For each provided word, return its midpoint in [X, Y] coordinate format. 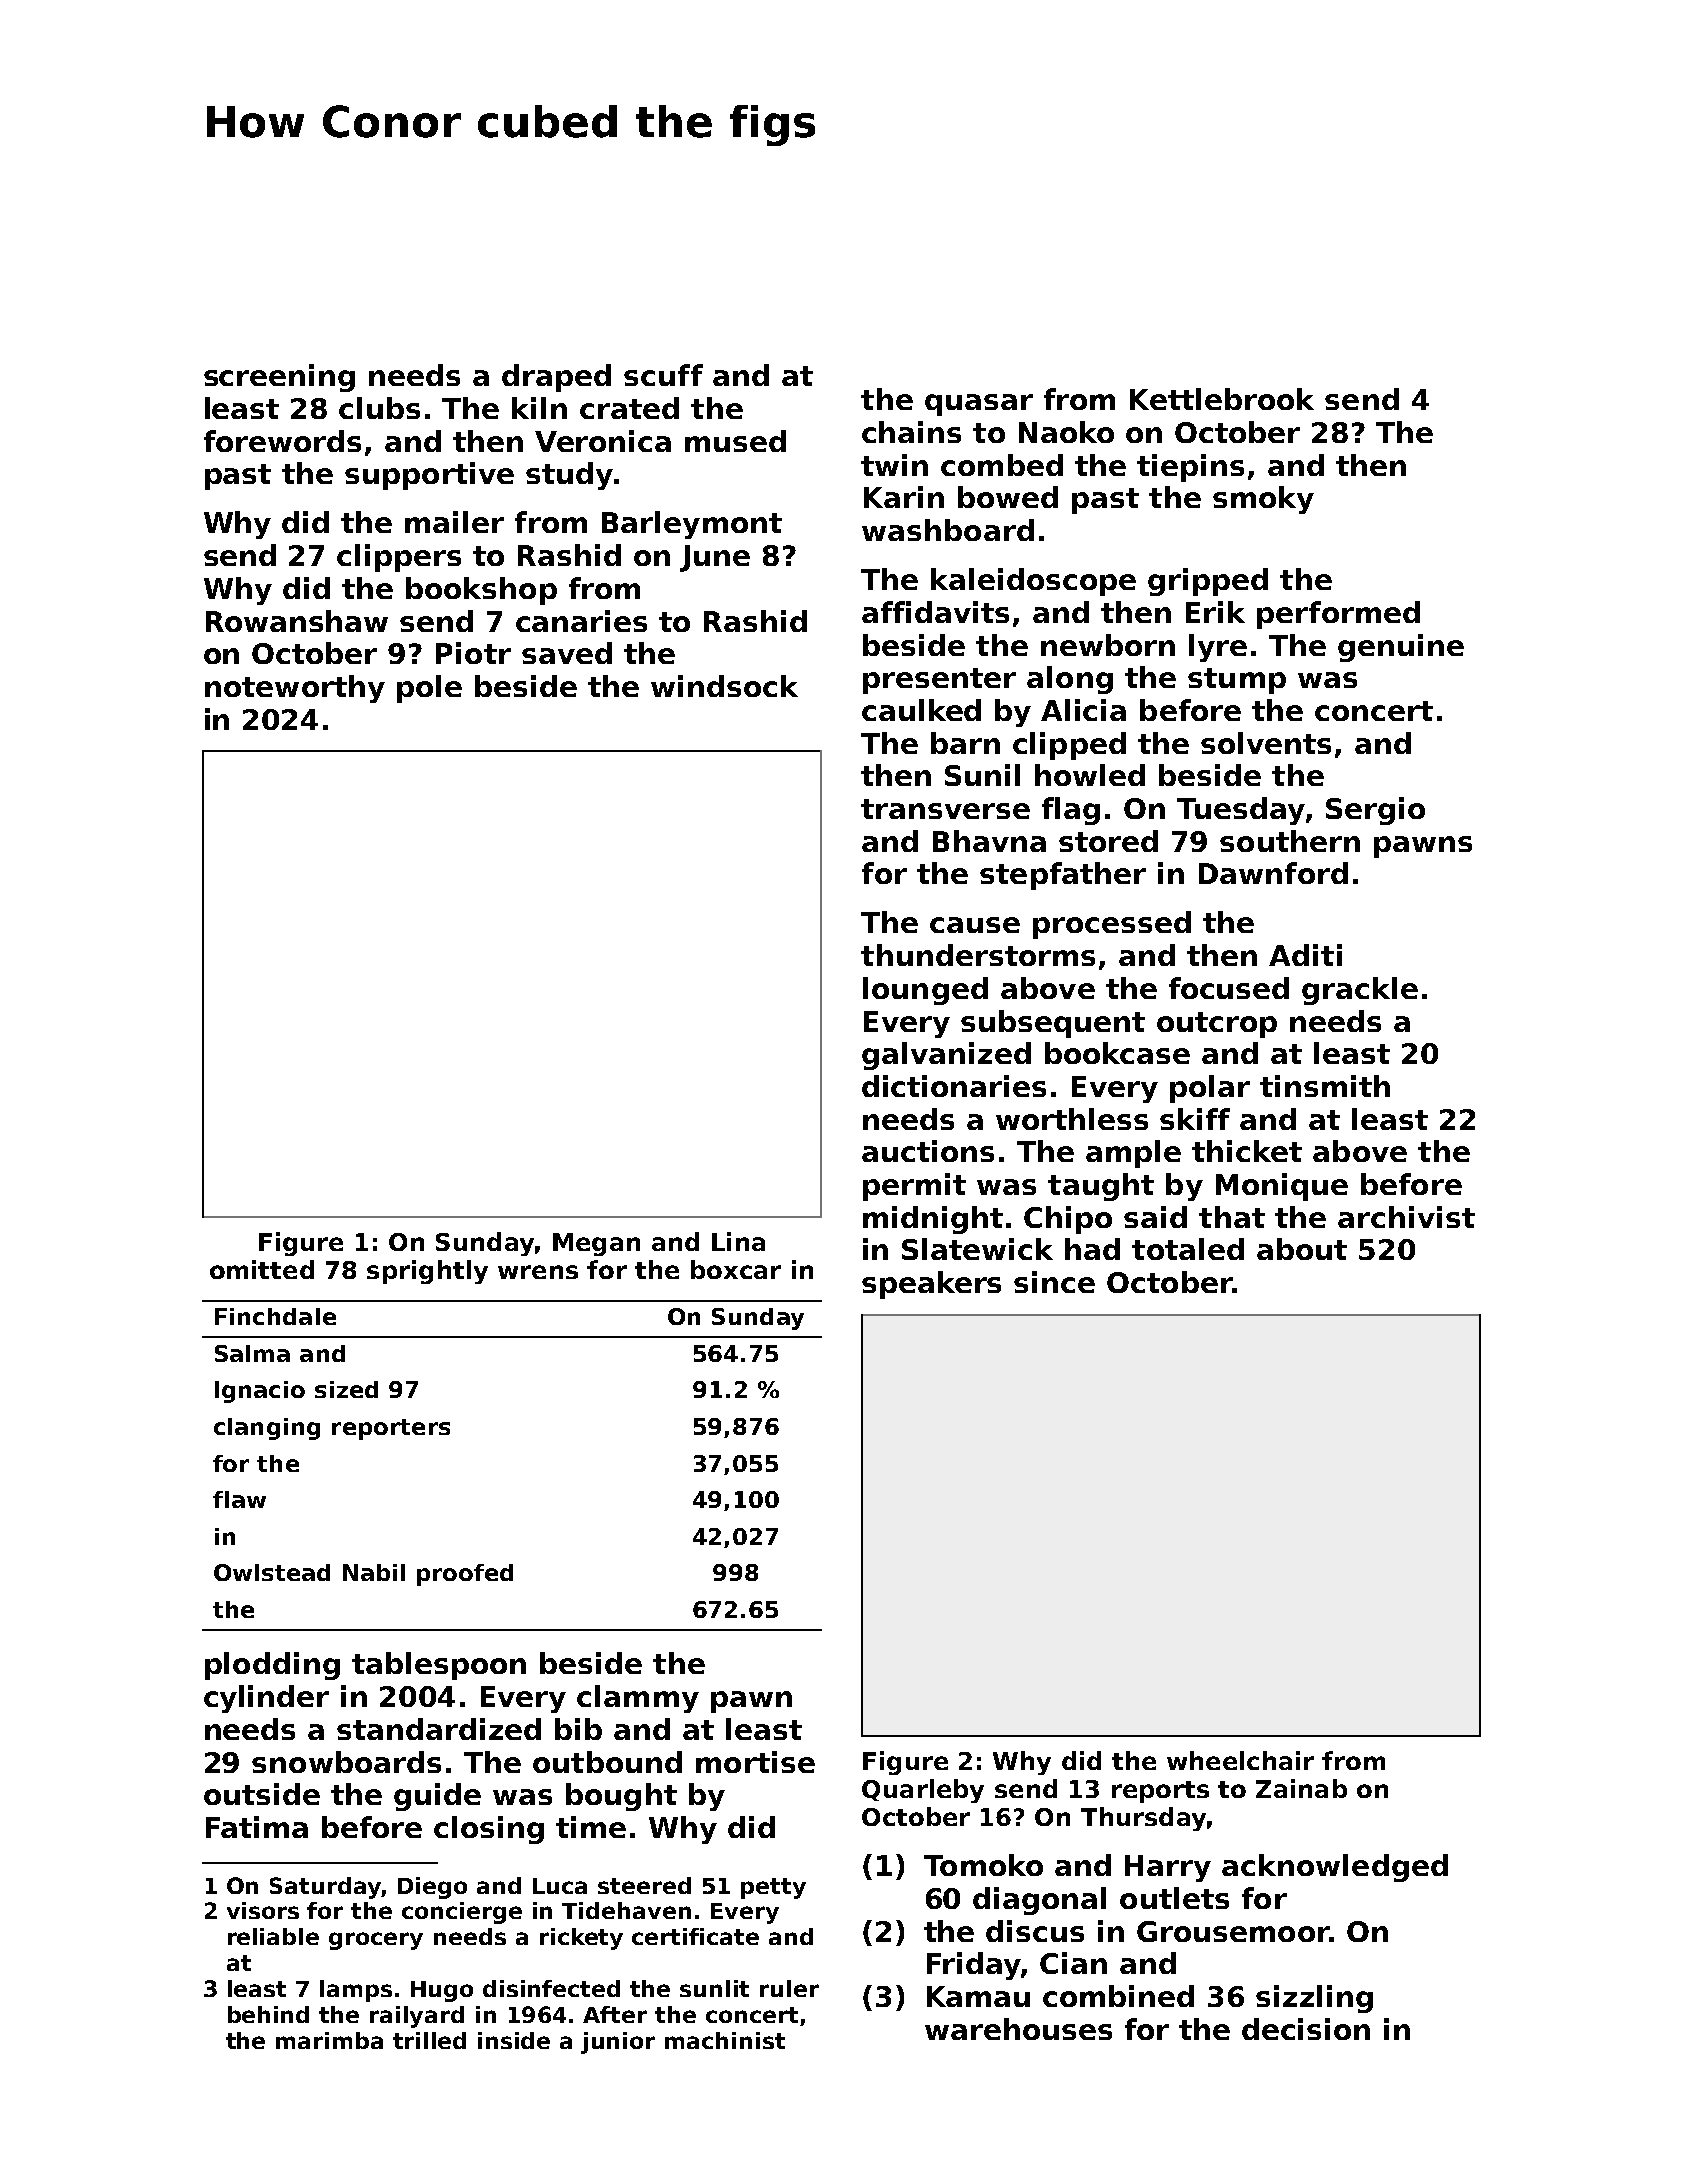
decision [1306, 2029]
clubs [379, 408]
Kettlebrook [1222, 399]
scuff [663, 375]
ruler [789, 1988]
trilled [429, 2040]
